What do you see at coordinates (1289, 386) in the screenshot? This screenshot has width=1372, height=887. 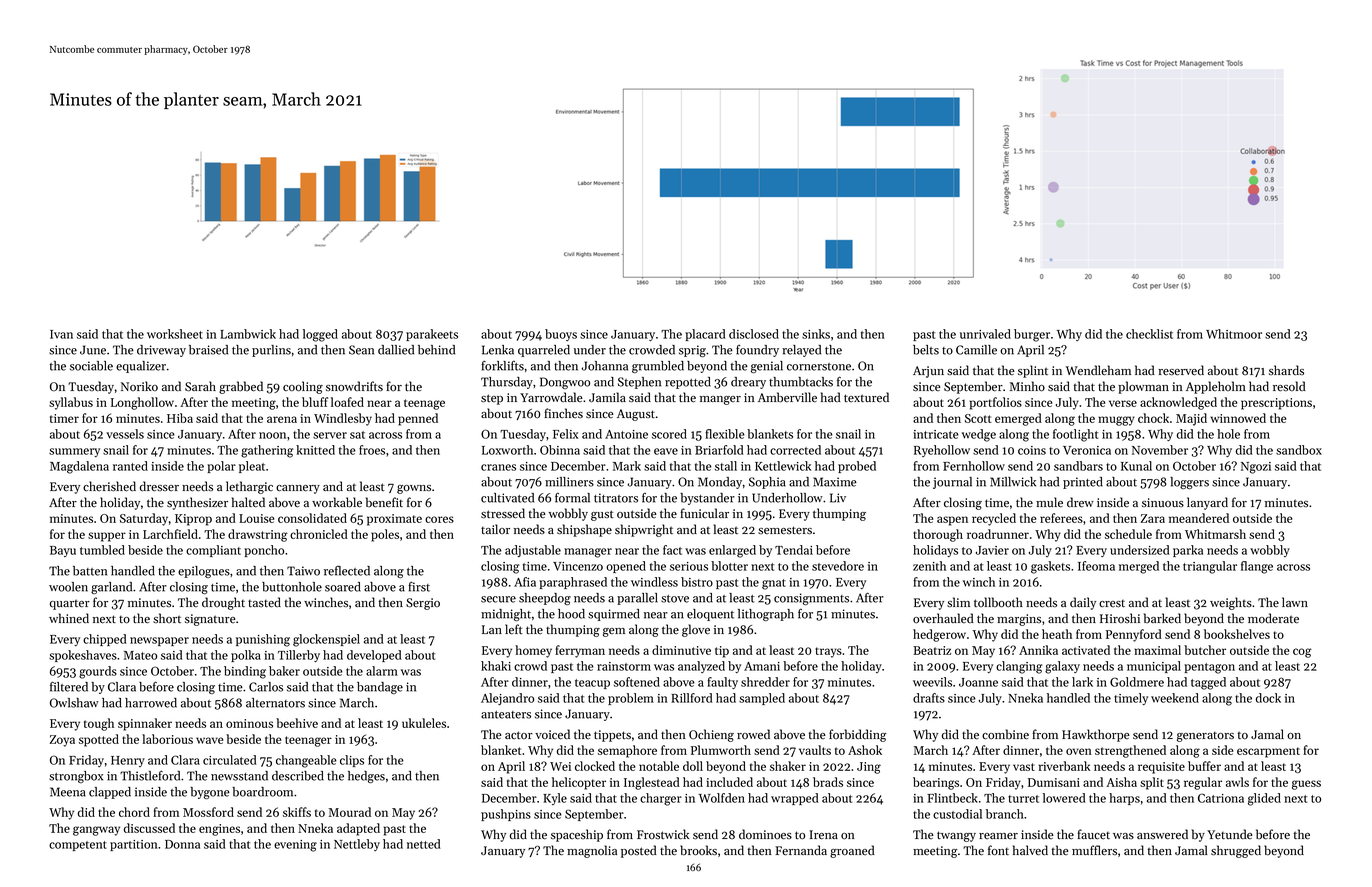 I see `resold` at bounding box center [1289, 386].
